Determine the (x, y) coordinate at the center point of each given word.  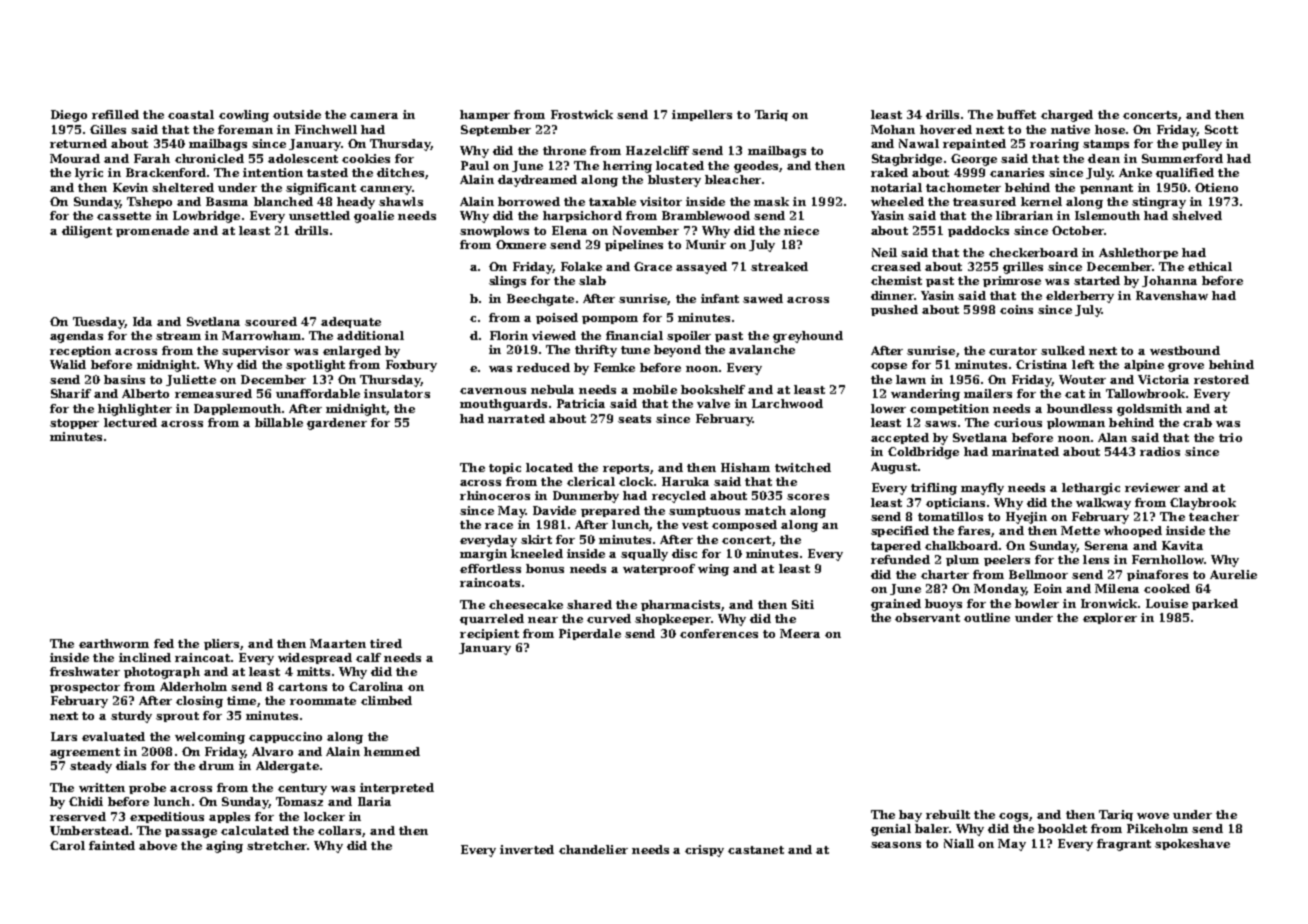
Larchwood (787, 403)
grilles (1023, 268)
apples (229, 817)
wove (1153, 816)
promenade (152, 231)
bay (910, 816)
